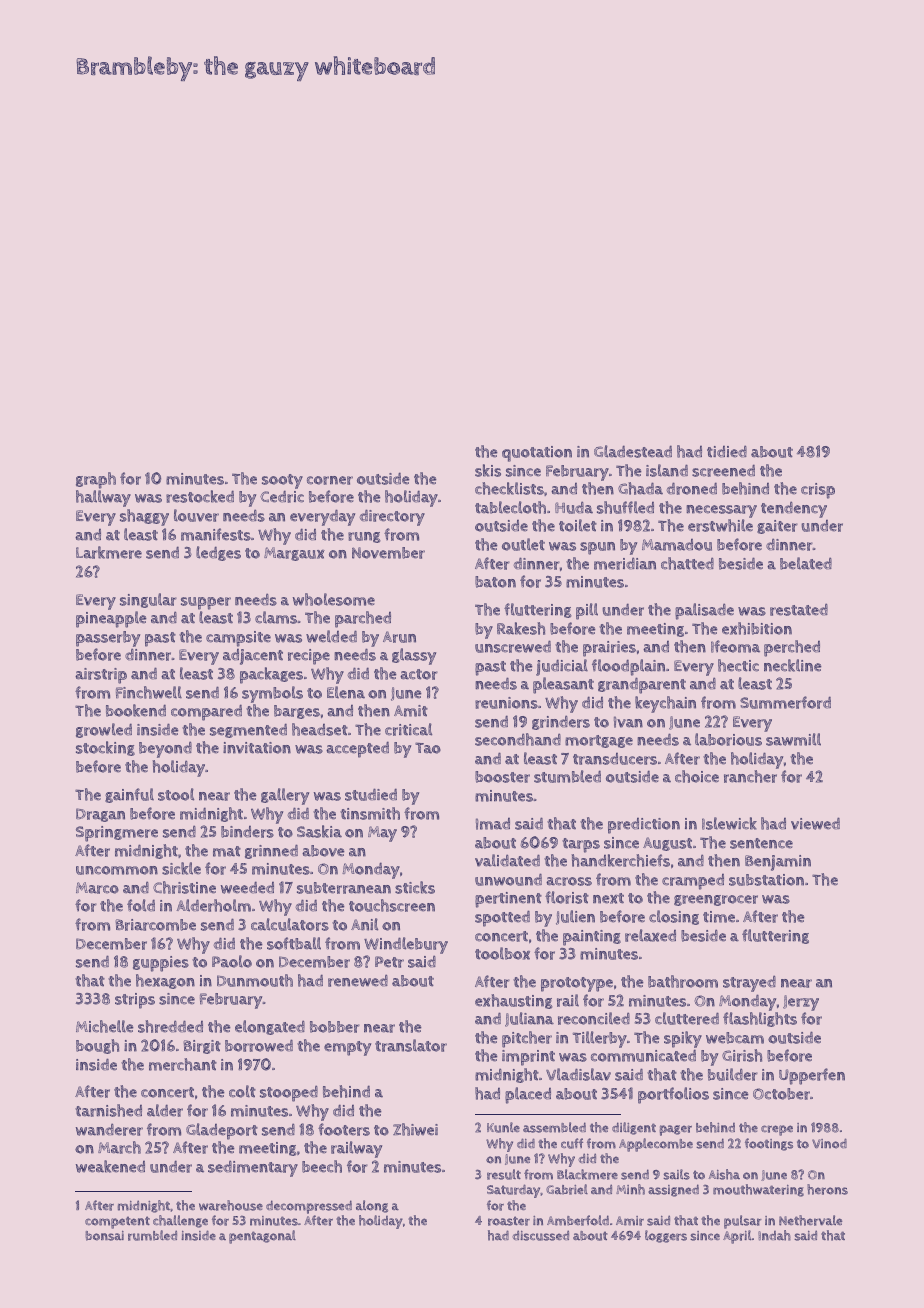  I want to click on Imad, so click(493, 824).
